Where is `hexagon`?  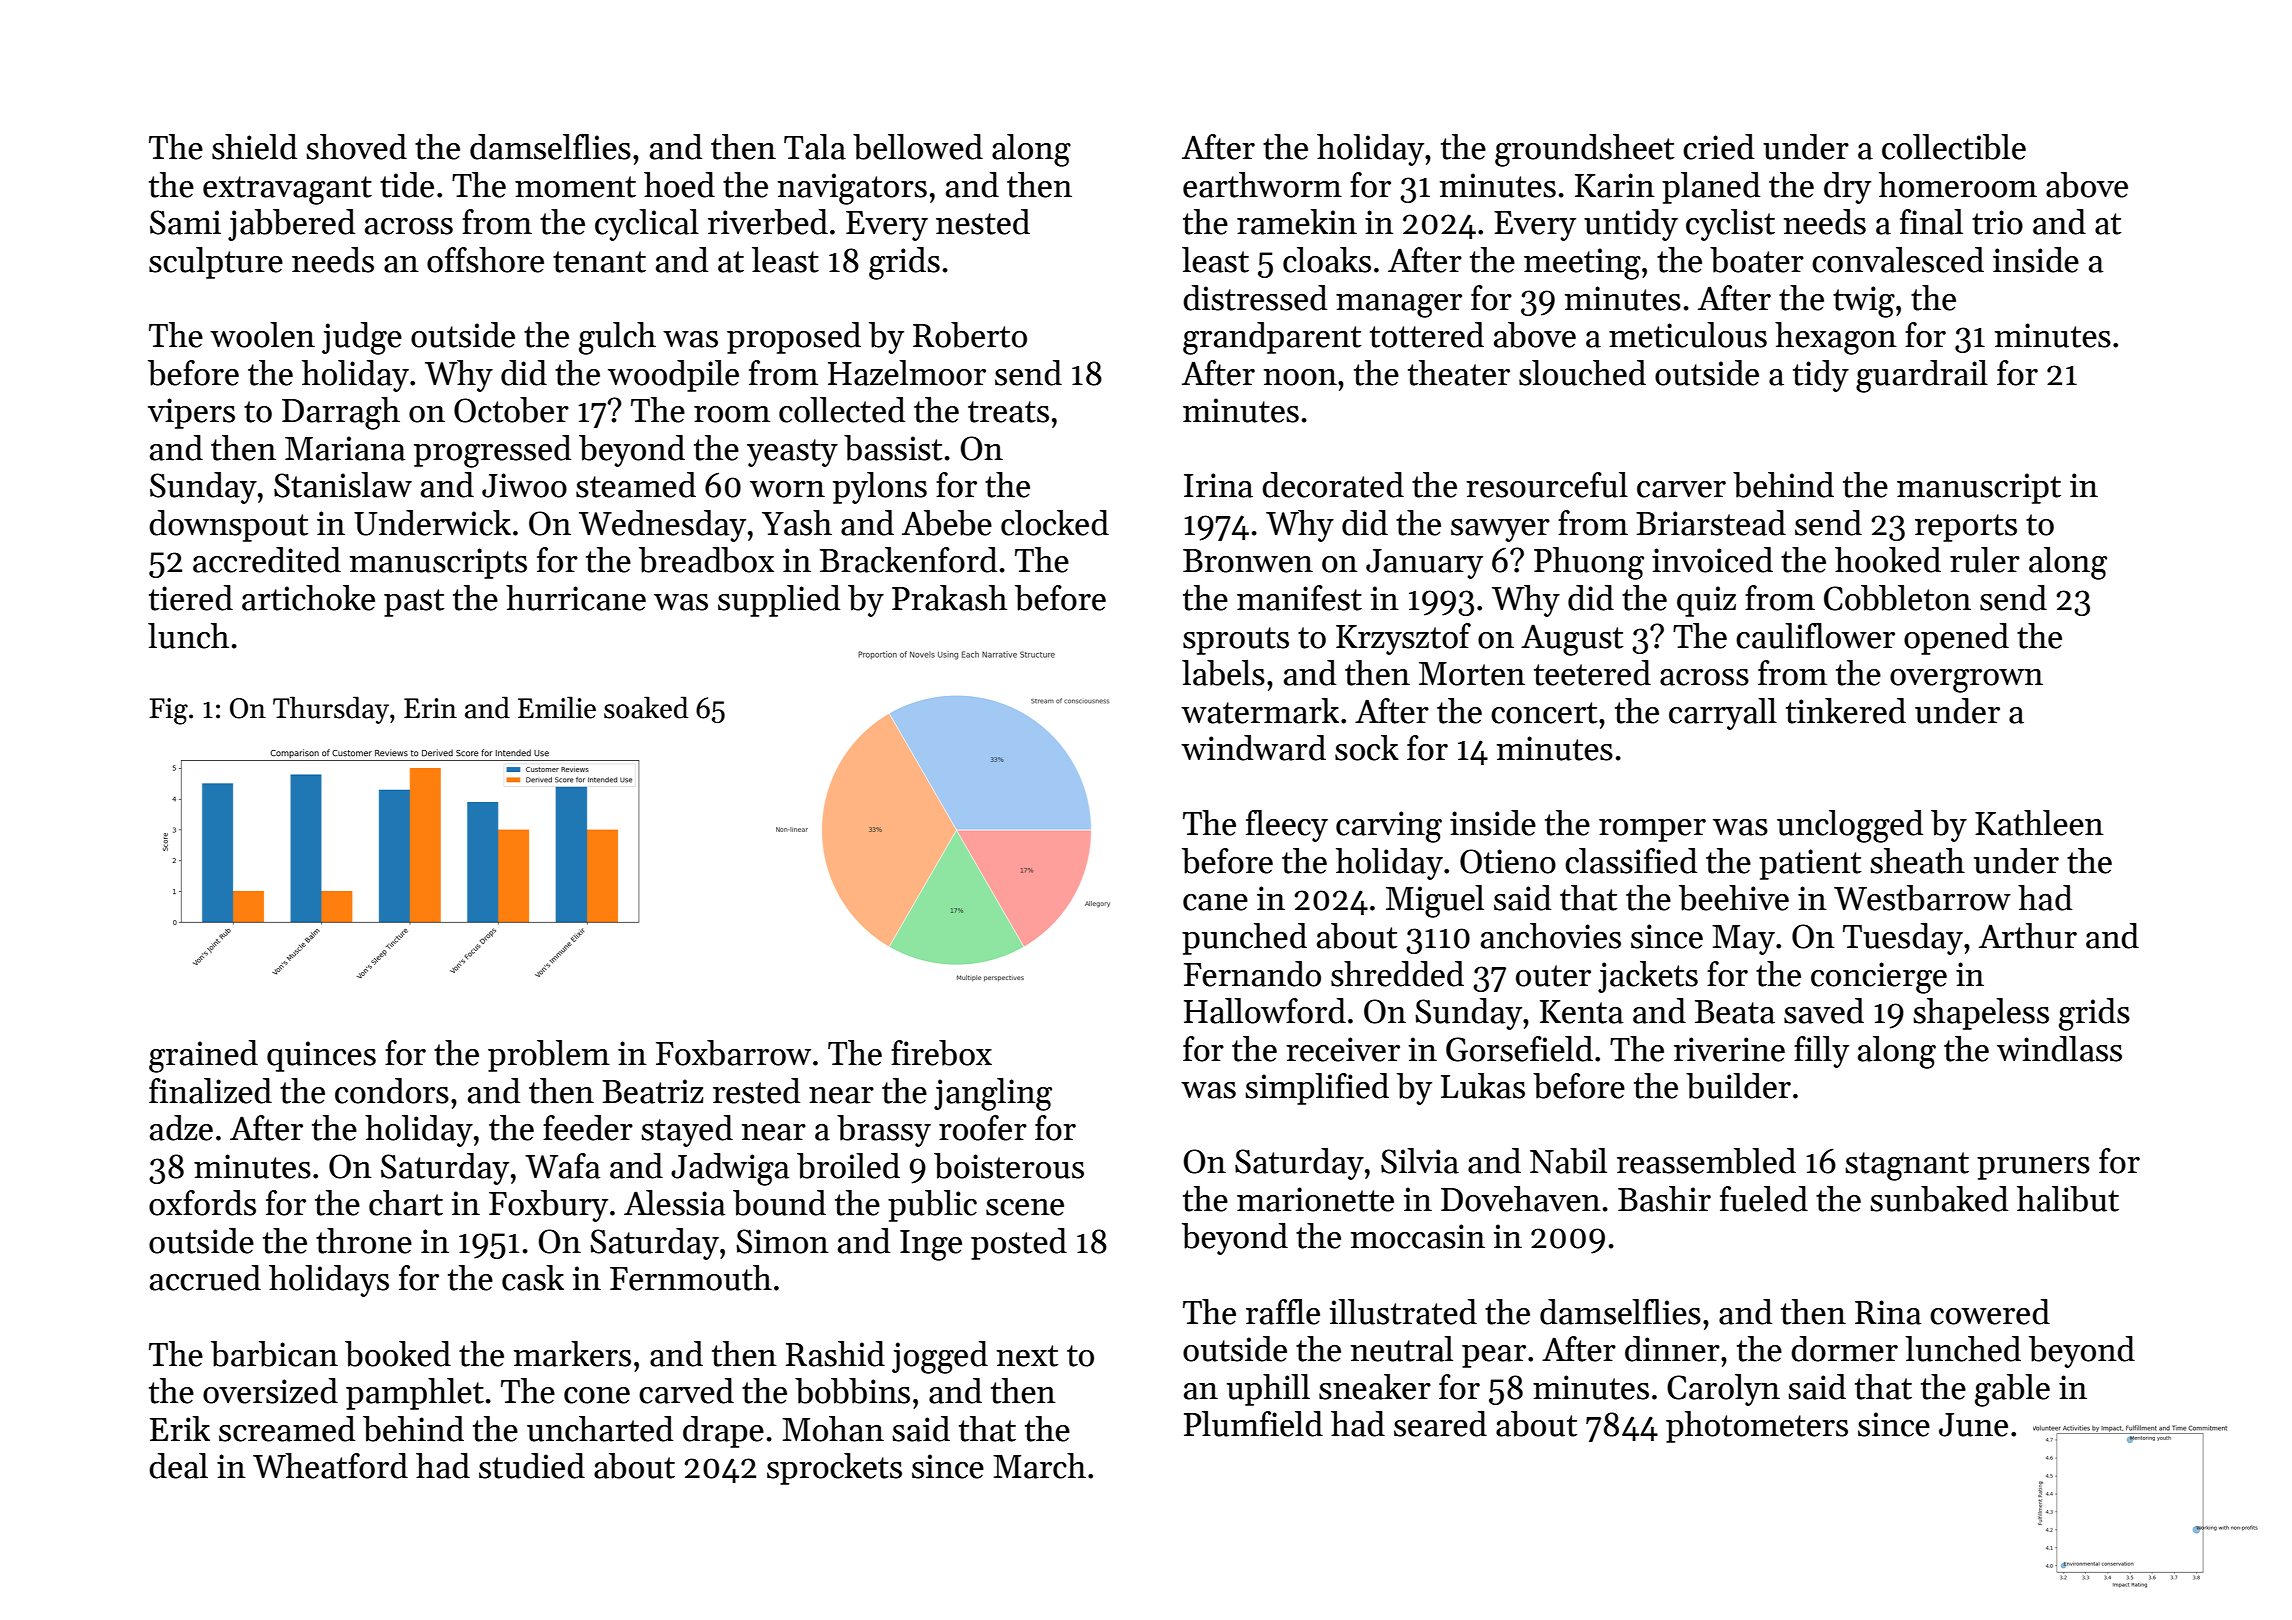 hexagon is located at coordinates (1836, 338).
